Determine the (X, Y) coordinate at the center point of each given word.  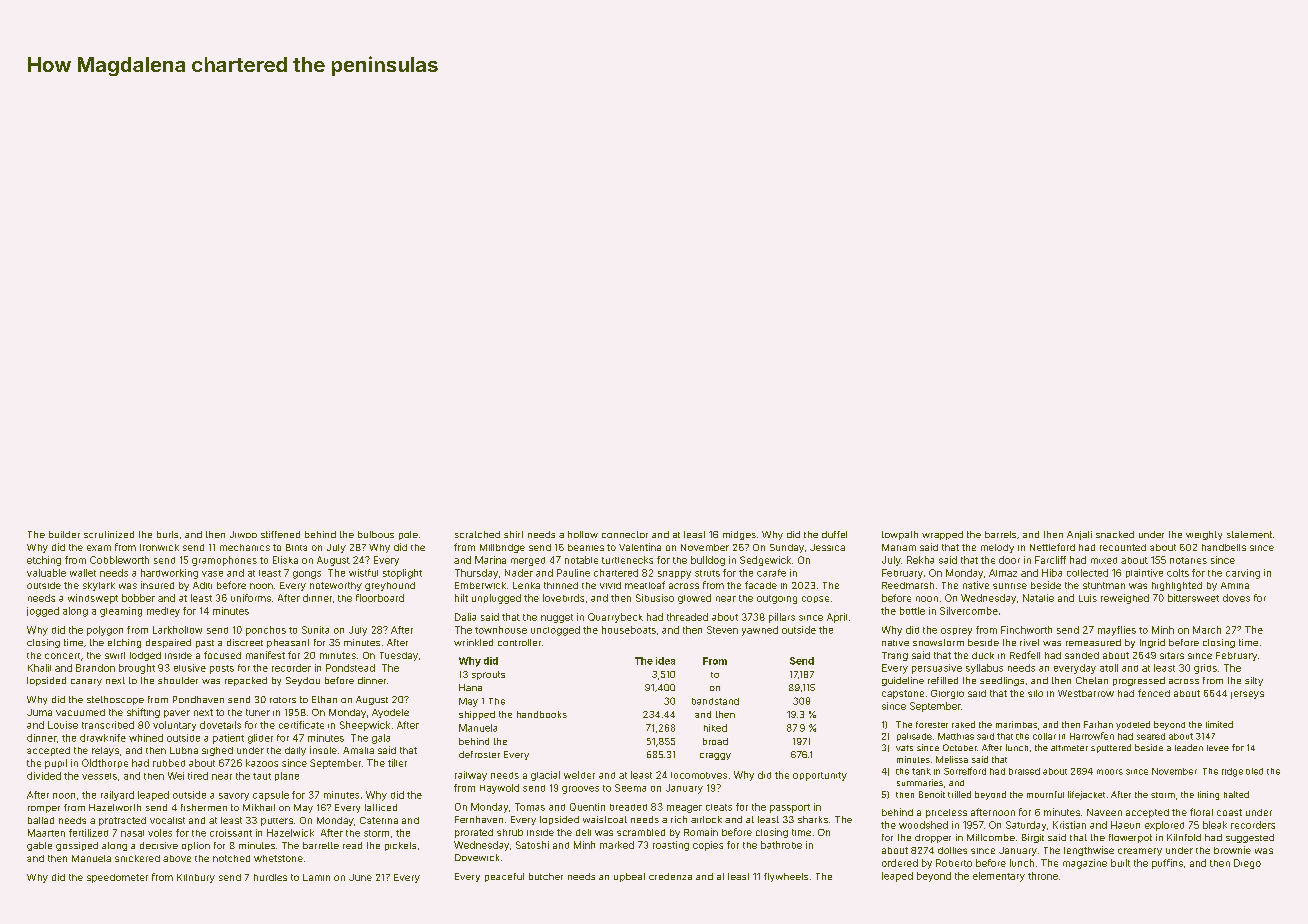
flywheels (786, 877)
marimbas (1016, 724)
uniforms (251, 598)
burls (167, 534)
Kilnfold (1184, 837)
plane (287, 776)
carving (1243, 574)
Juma (39, 712)
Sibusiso (655, 598)
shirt (513, 534)
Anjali (1079, 535)
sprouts (488, 675)
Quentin (587, 807)
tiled (1254, 771)
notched (231, 858)
